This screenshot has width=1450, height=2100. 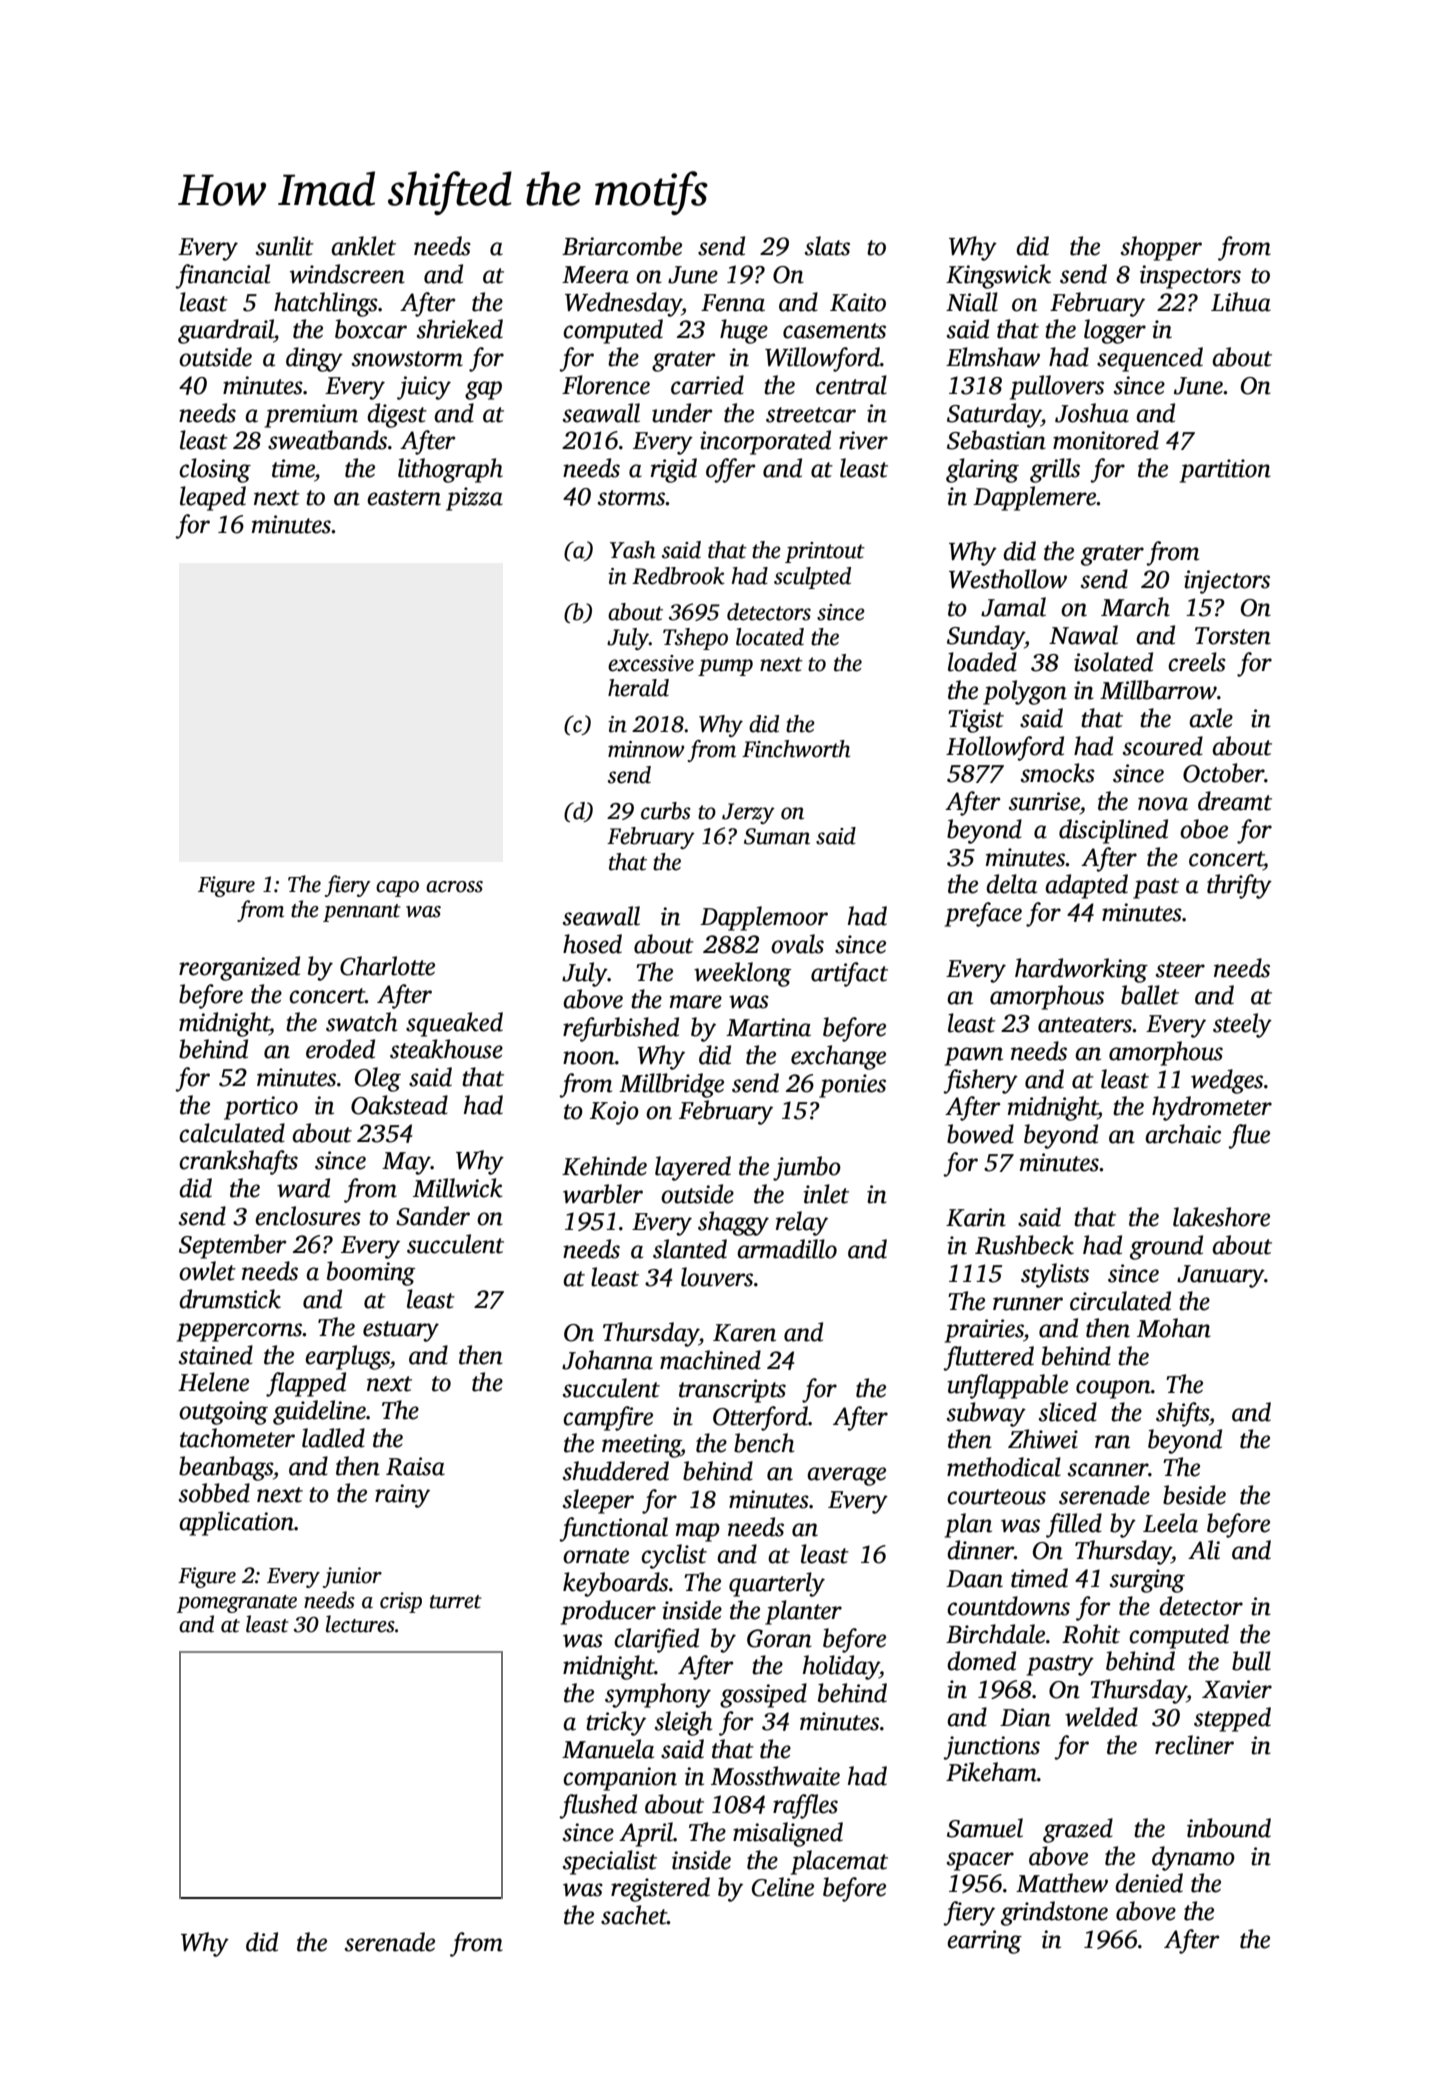 I want to click on Briarcombe, so click(x=622, y=246).
